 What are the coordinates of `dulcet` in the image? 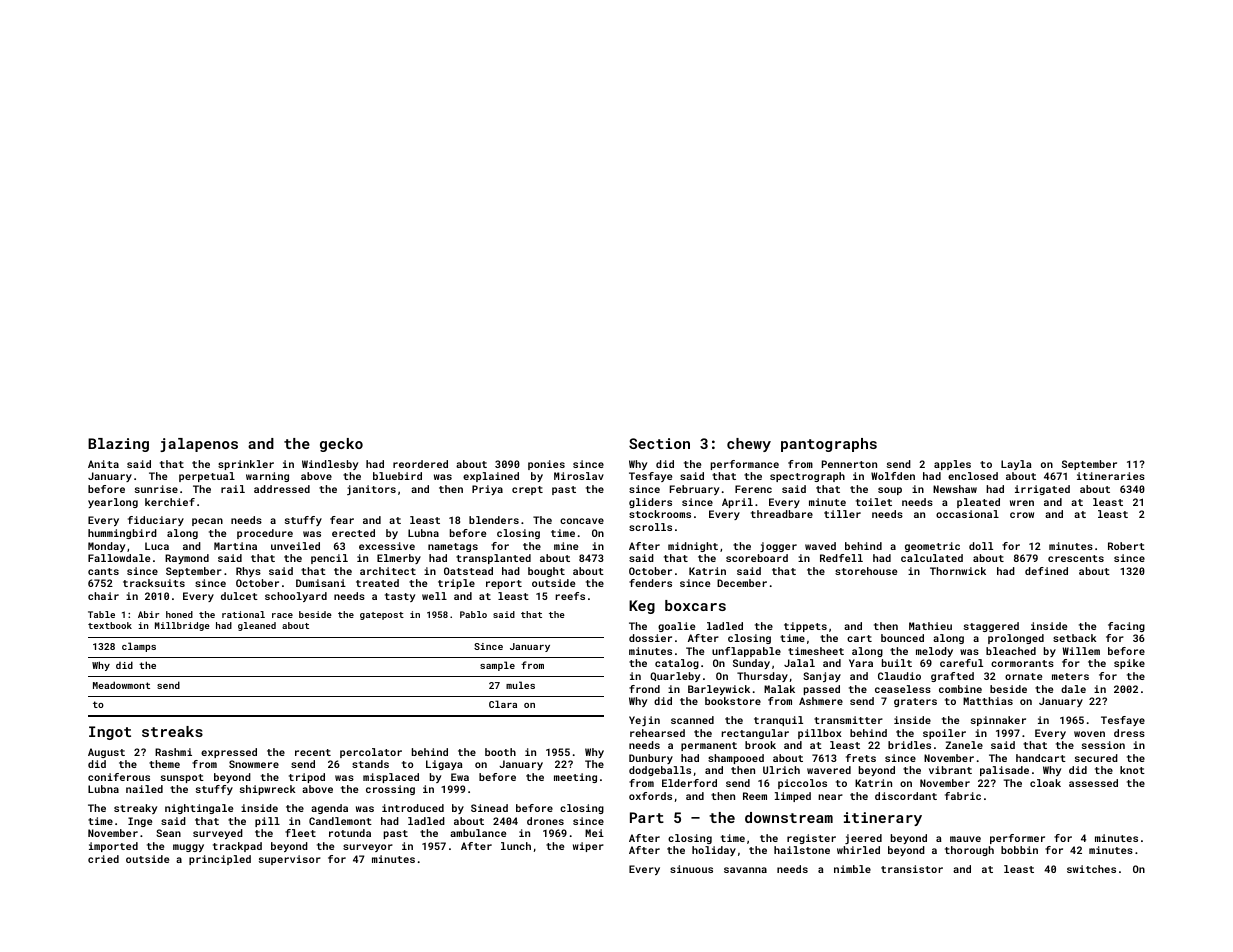 It's located at (239, 596).
